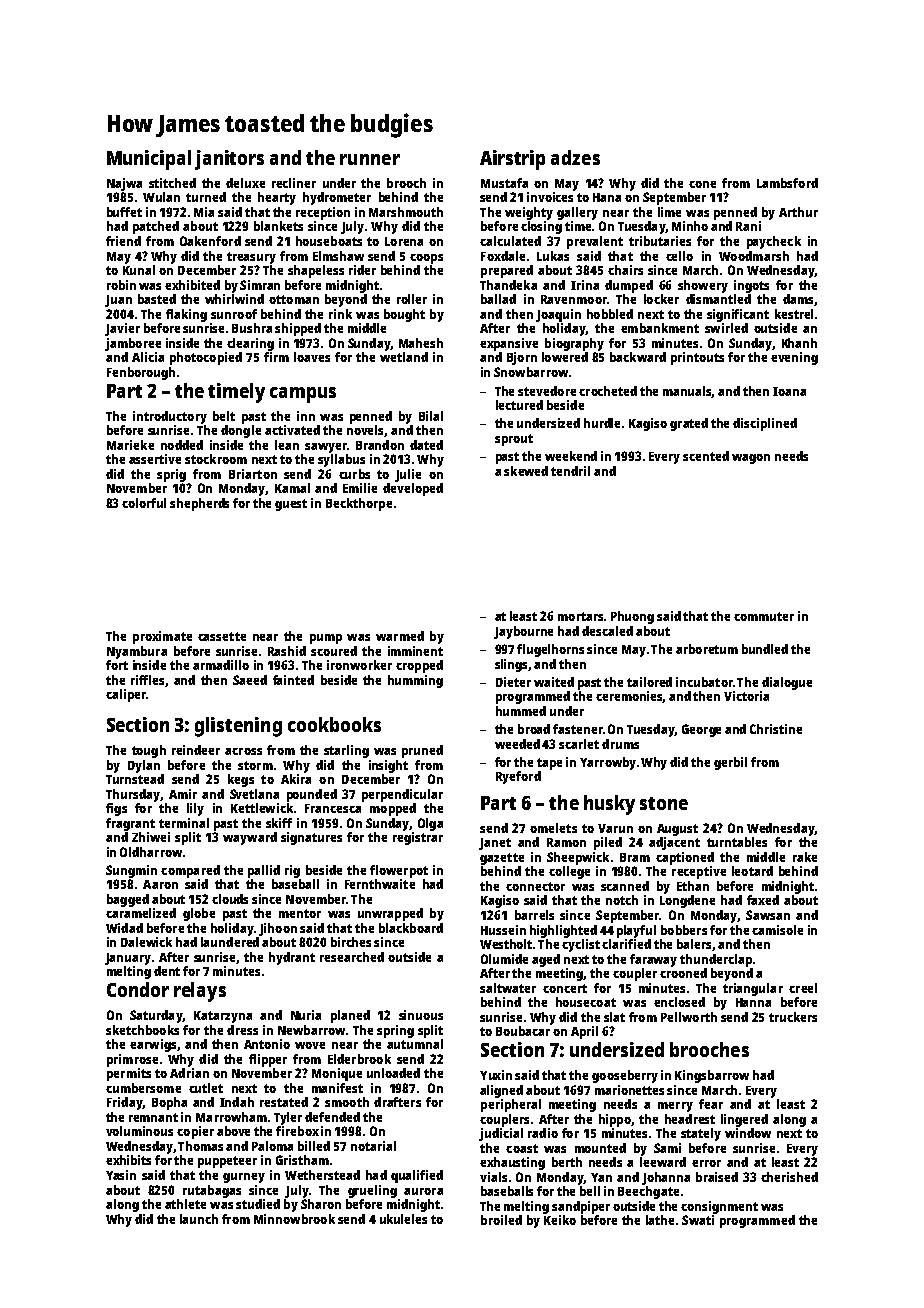  I want to click on balers, so click(695, 945).
